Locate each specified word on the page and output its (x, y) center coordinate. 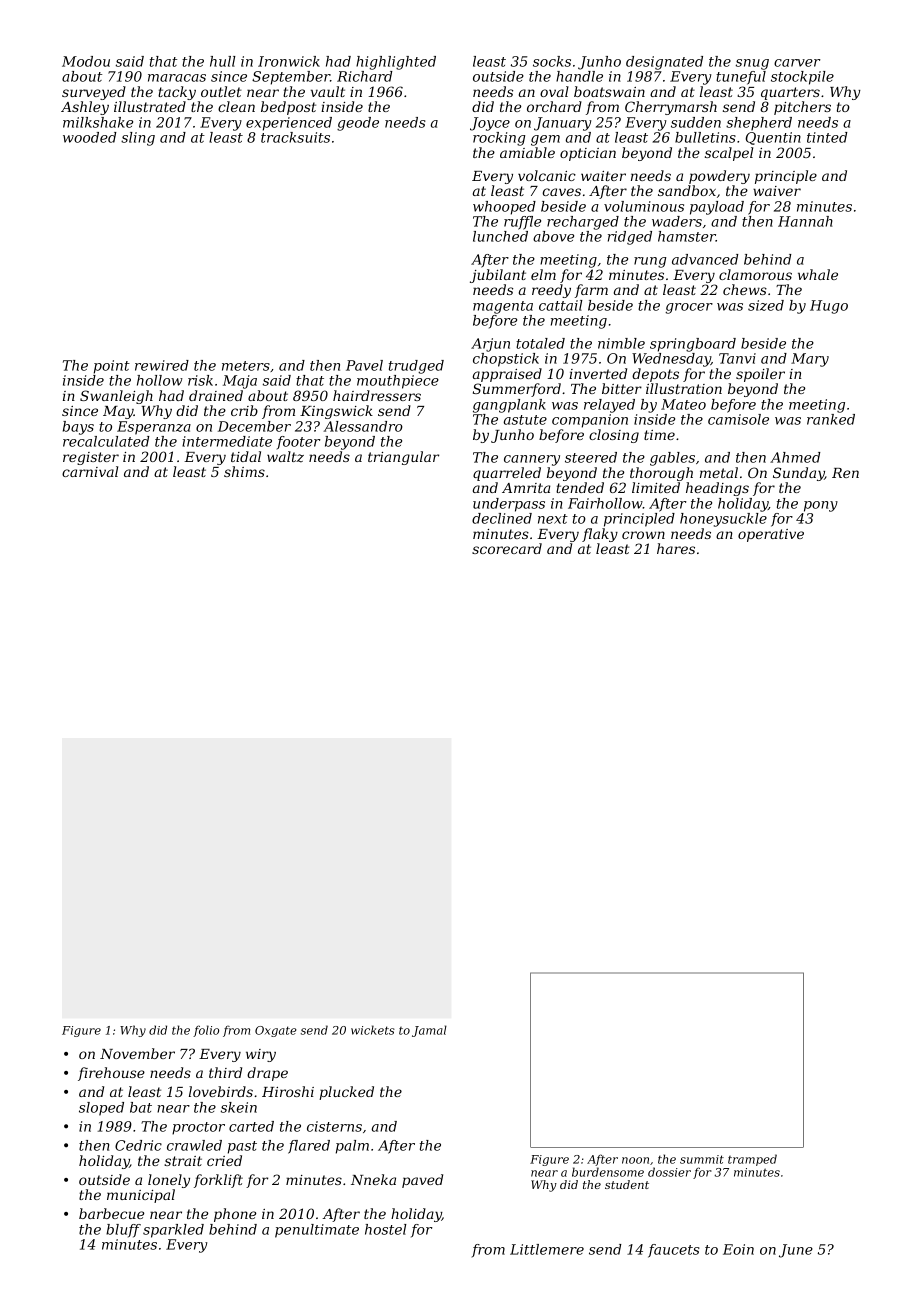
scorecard (507, 548)
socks (552, 61)
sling (138, 139)
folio (206, 1031)
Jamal (429, 1031)
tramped (752, 1160)
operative (771, 535)
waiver (777, 191)
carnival (90, 471)
